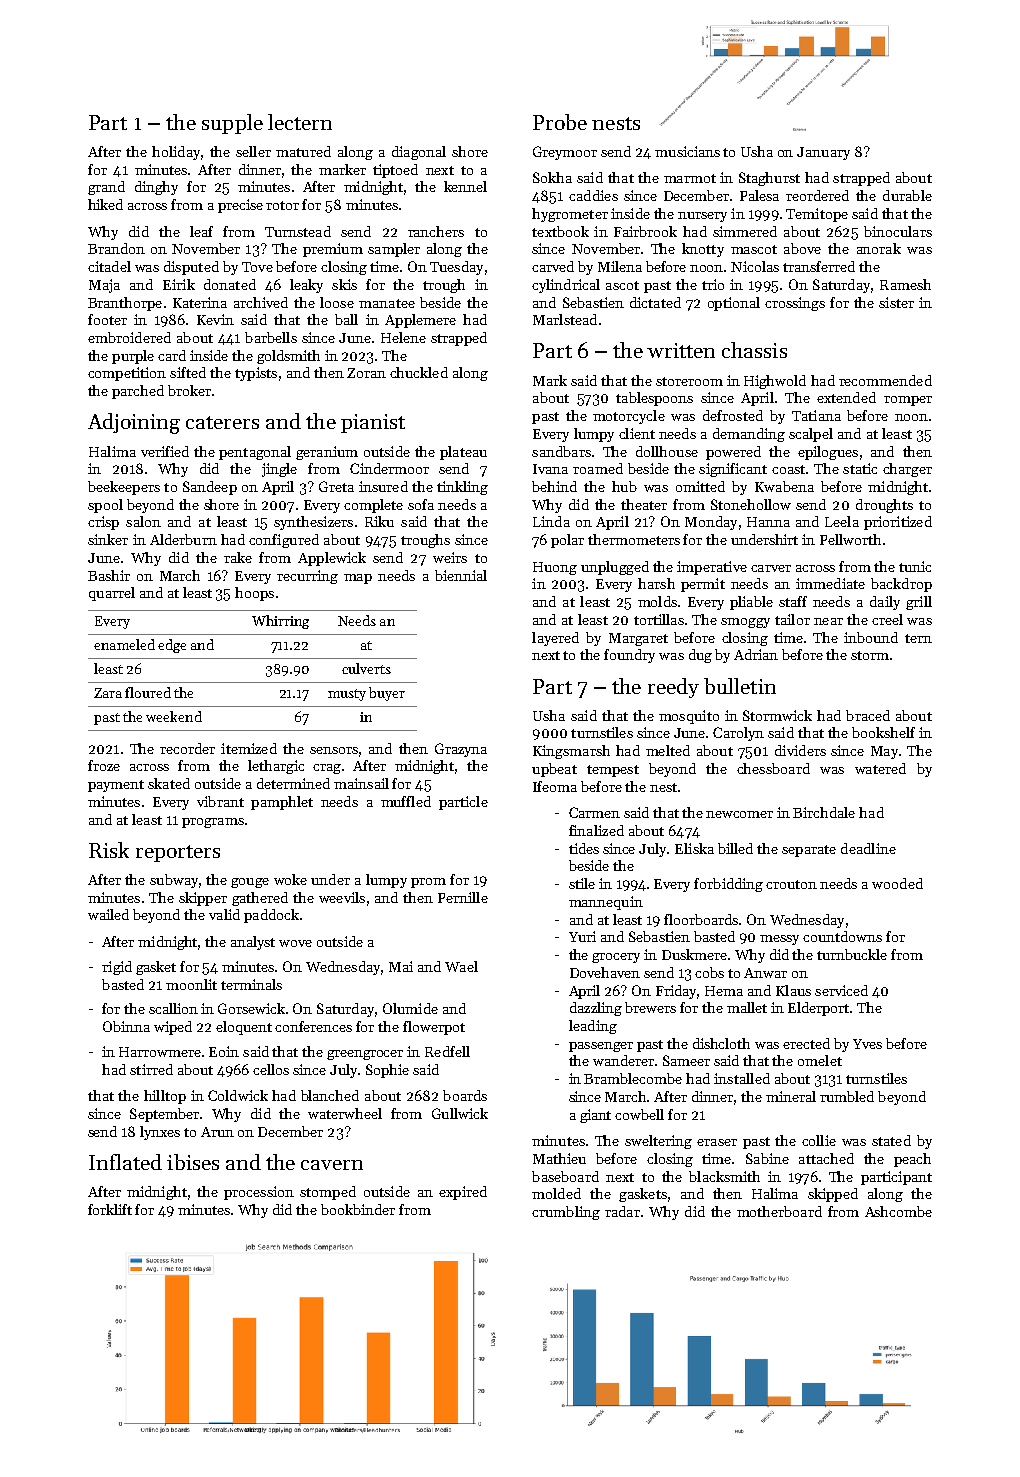 This page has width=1020, height=1477. What do you see at coordinates (560, 122) in the page?
I see `Probe` at bounding box center [560, 122].
